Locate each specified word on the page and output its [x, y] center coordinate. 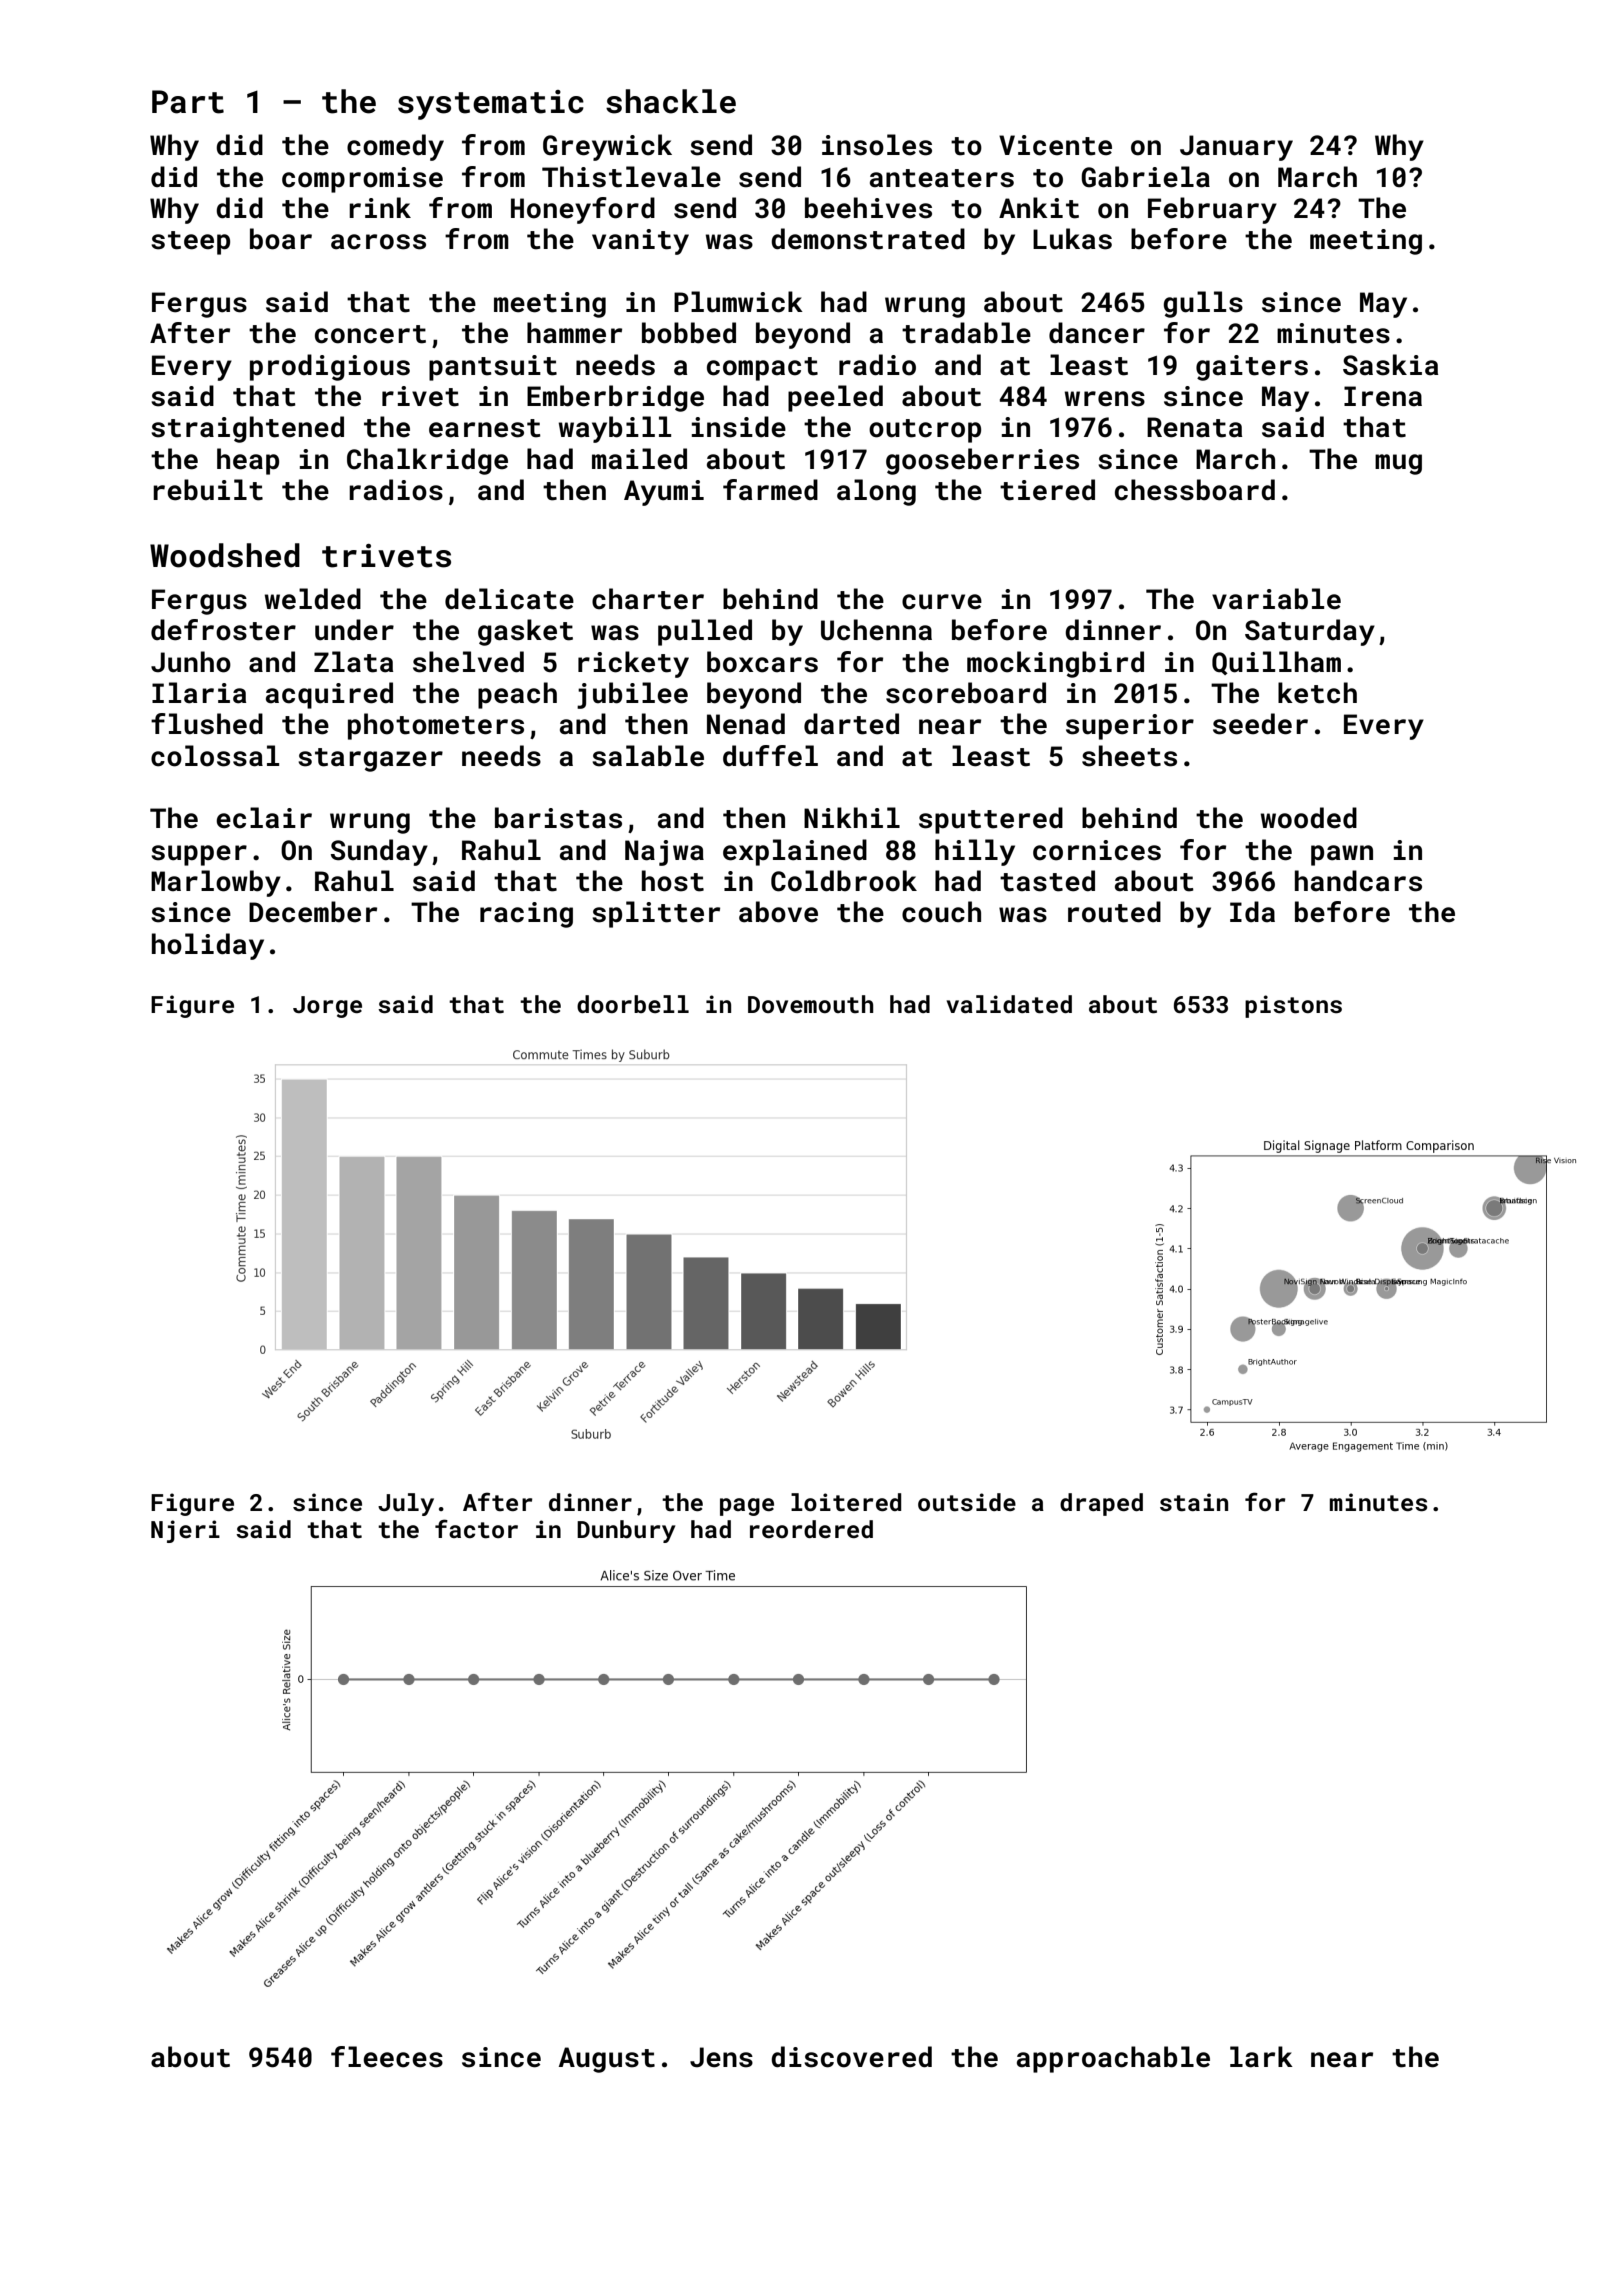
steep [190, 243]
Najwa [664, 853]
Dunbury [626, 1531]
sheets [1129, 756]
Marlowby [216, 883]
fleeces [387, 2057]
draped [1101, 1504]
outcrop [925, 431]
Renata [1194, 427]
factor [476, 1529]
